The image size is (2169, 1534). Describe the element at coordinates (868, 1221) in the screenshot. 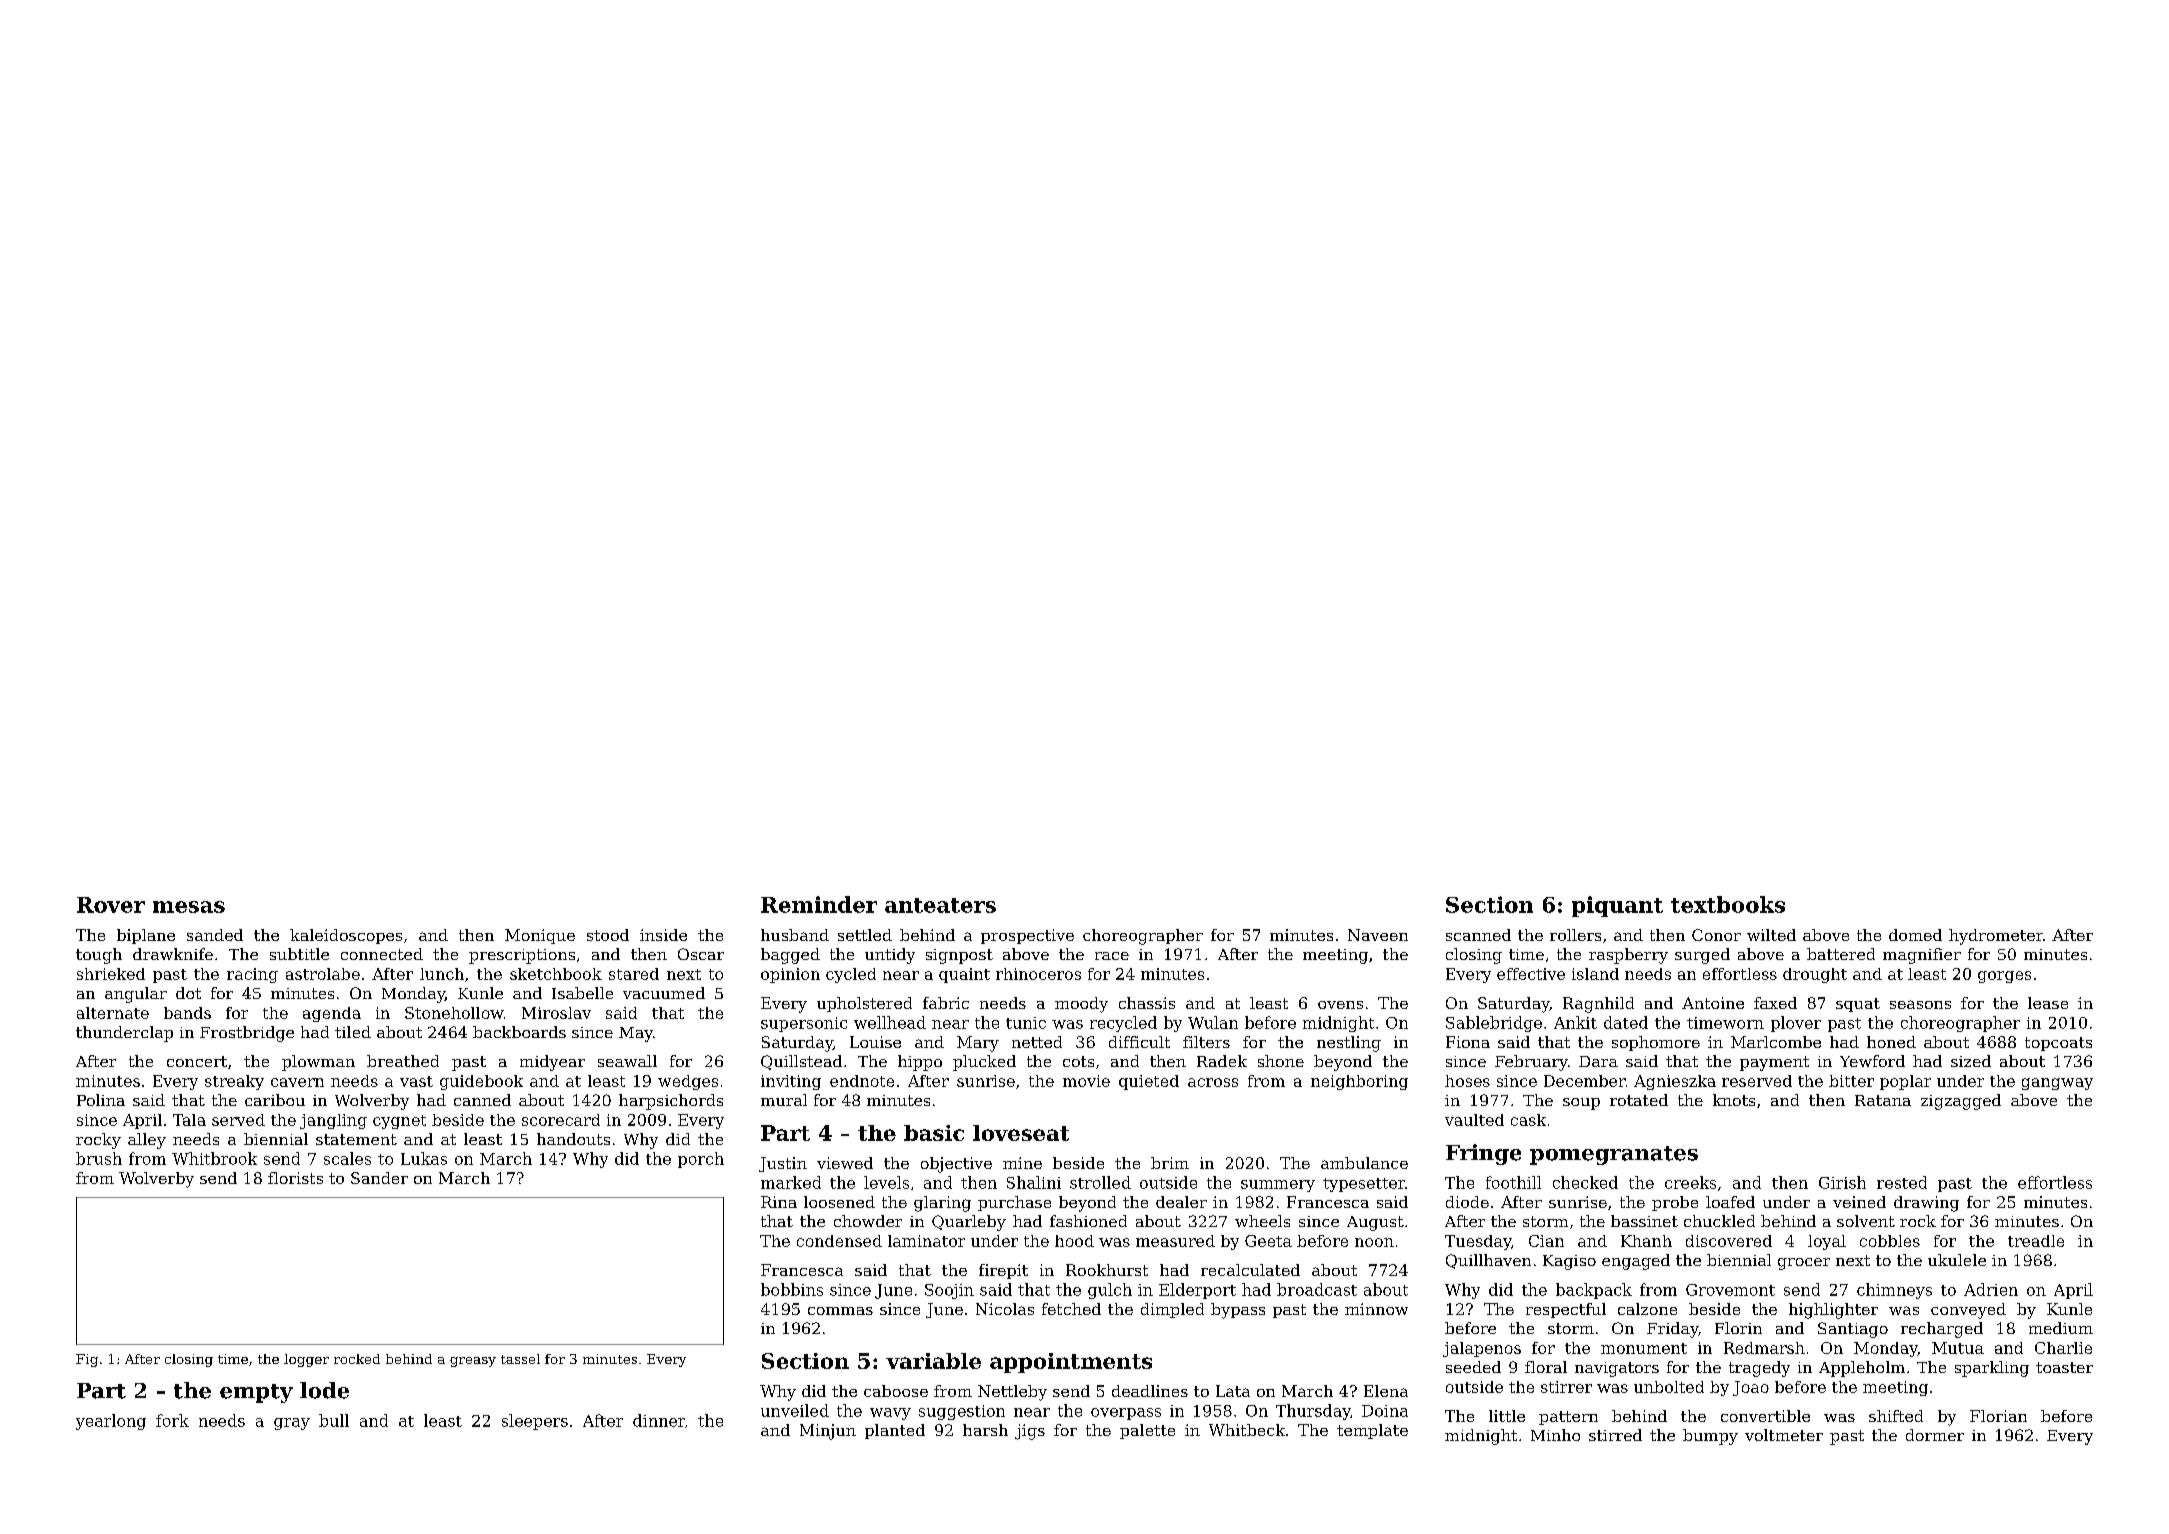

I see `chowder` at that location.
